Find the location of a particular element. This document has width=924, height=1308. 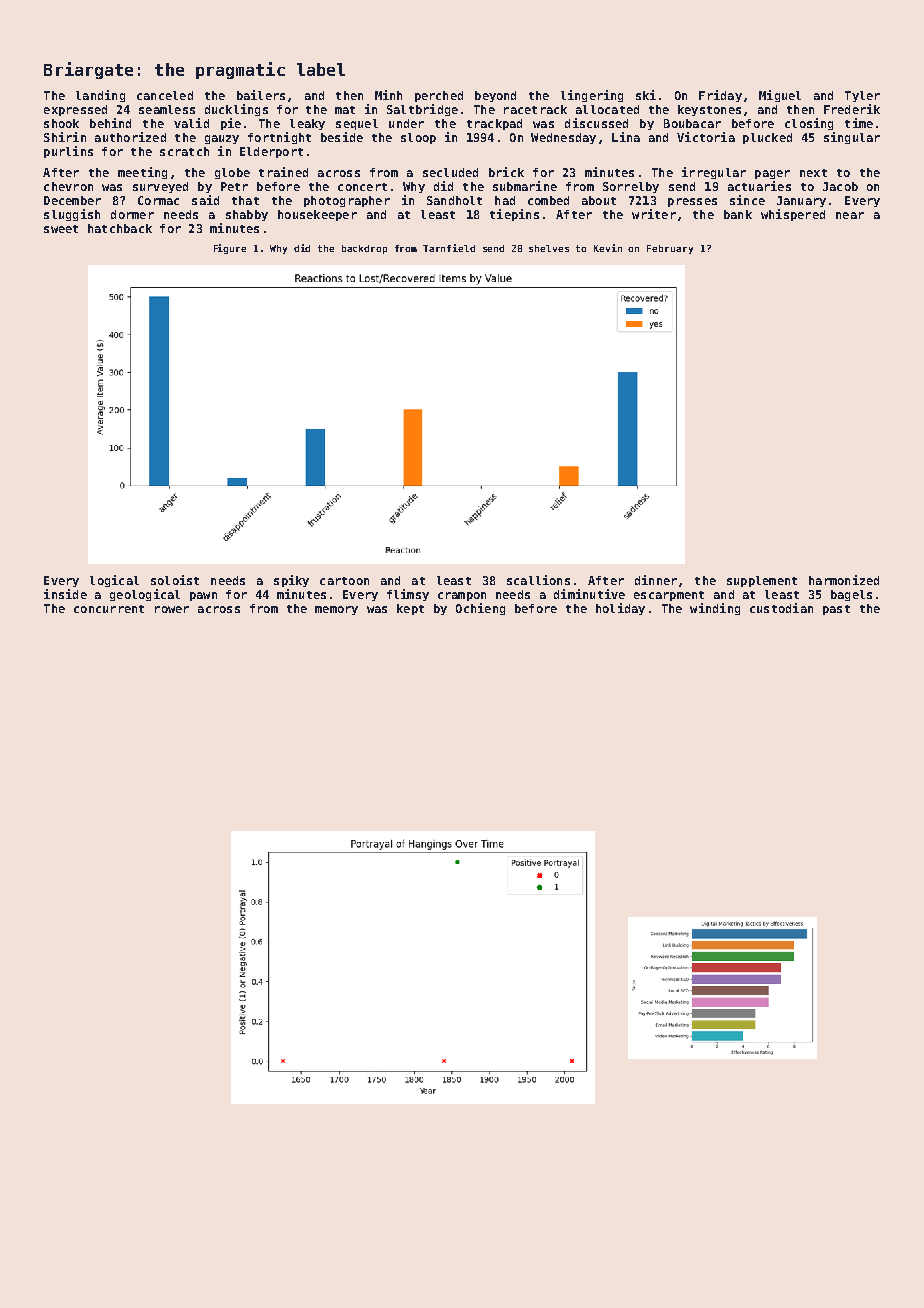

irregular is located at coordinates (714, 173).
